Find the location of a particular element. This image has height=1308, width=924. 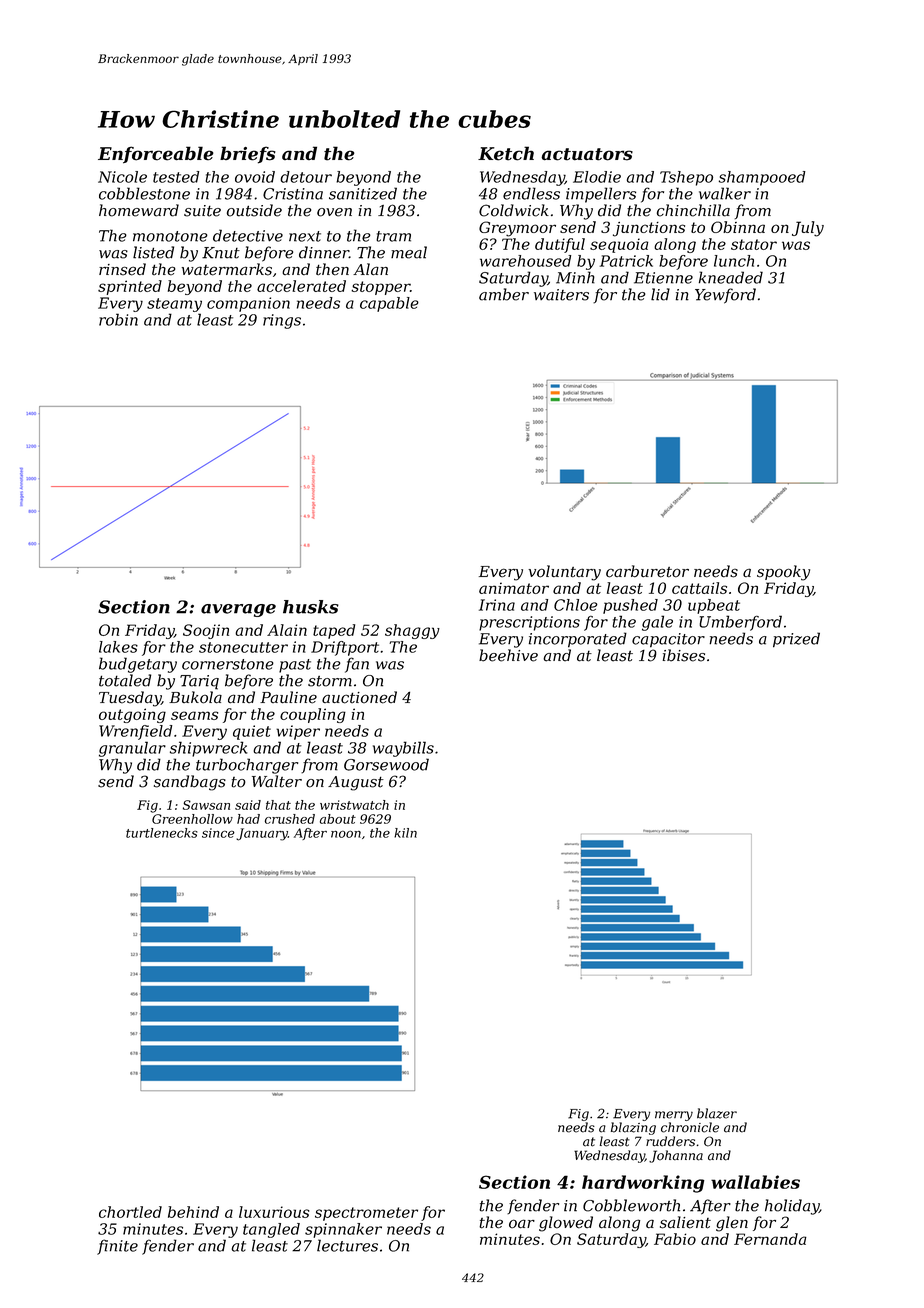

blazer is located at coordinates (717, 1113).
